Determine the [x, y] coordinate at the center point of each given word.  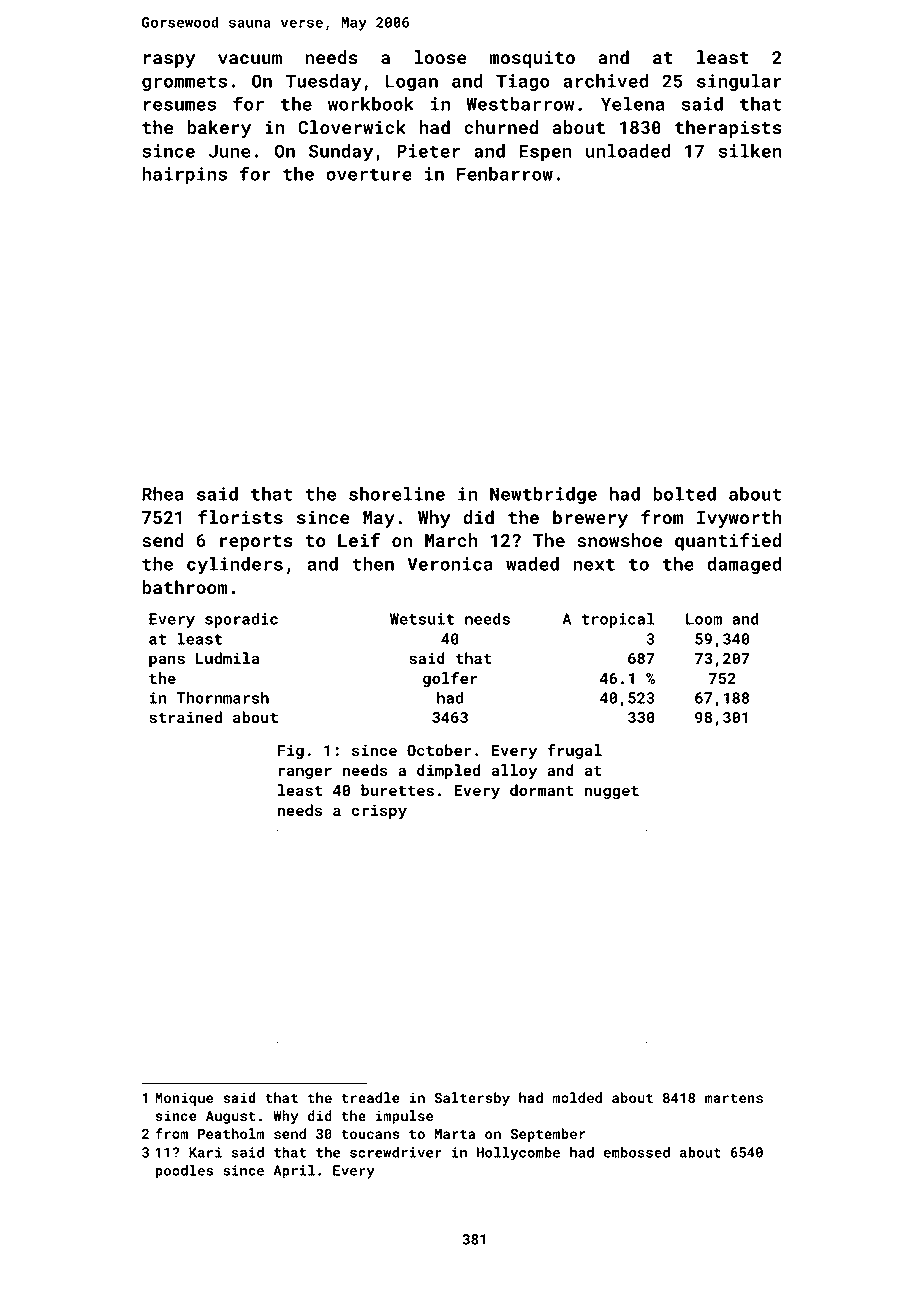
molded [577, 1097]
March [451, 540]
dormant [542, 790]
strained [185, 717]
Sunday [341, 153]
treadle [370, 1097]
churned [501, 127]
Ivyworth [739, 519]
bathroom [185, 587]
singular [739, 83]
